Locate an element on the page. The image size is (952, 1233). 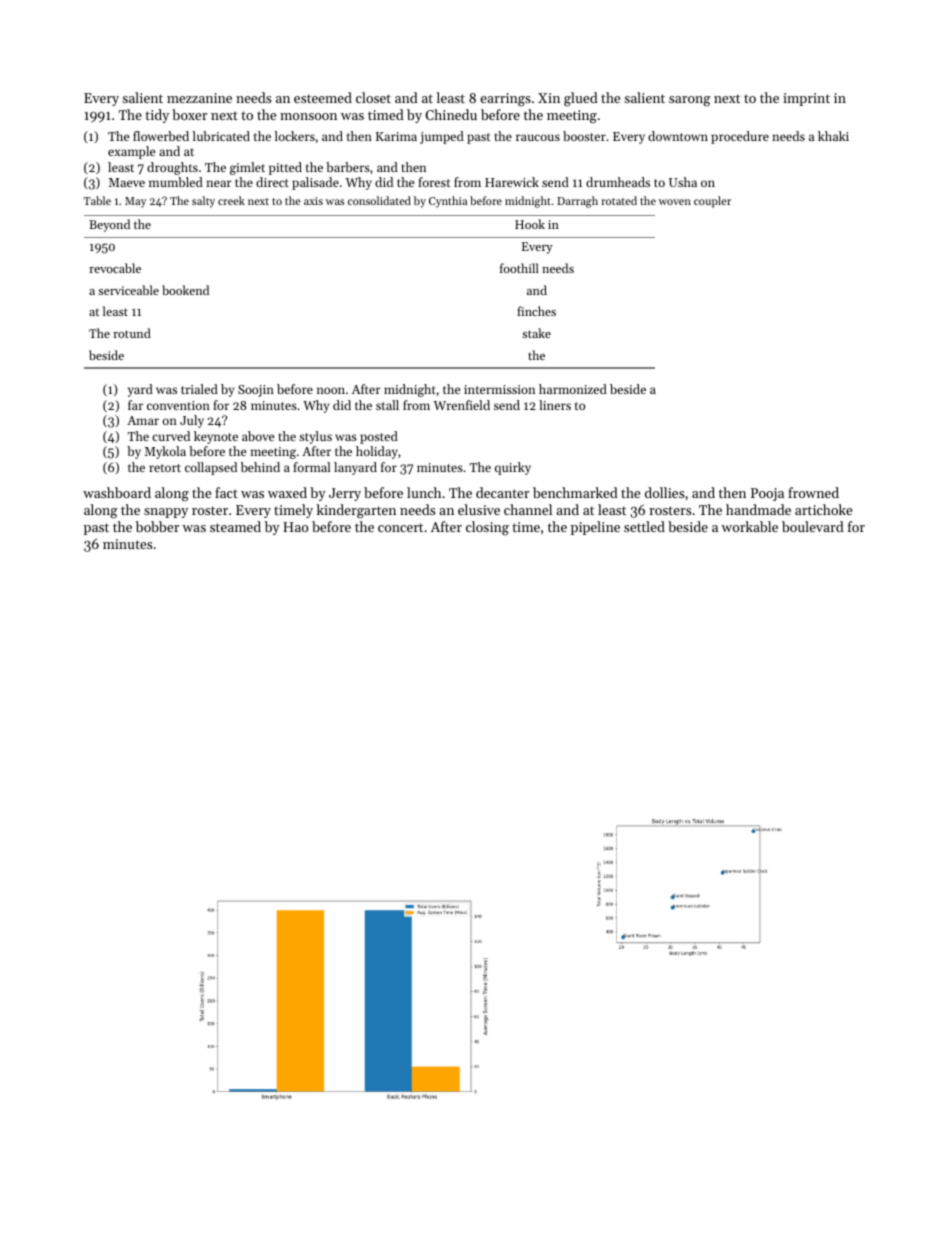
foothill is located at coordinates (519, 268).
